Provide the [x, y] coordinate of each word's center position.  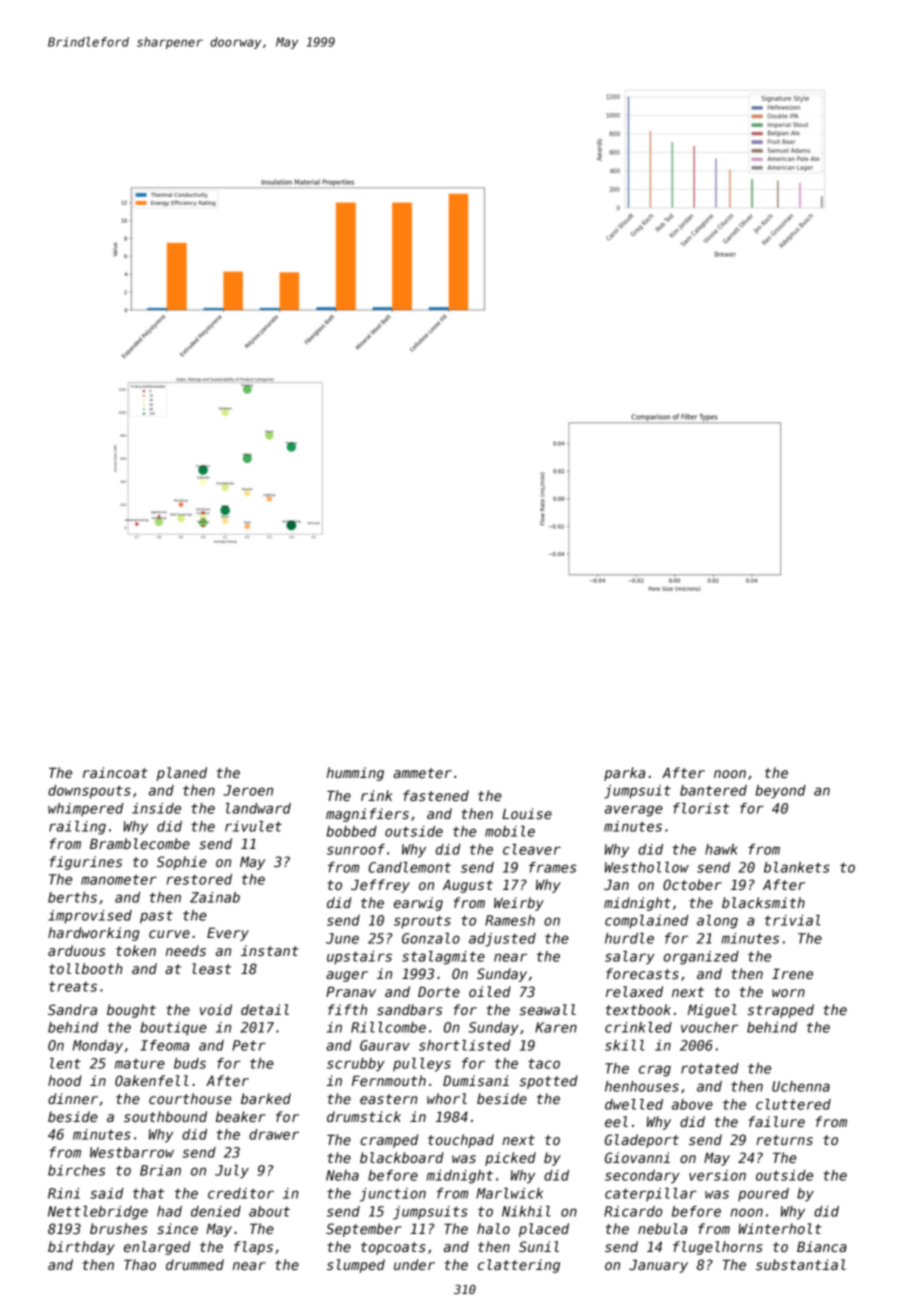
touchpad [461, 1141]
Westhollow [647, 867]
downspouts [89, 792]
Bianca [822, 1246]
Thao [140, 1264]
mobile [510, 831]
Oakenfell [152, 1080]
